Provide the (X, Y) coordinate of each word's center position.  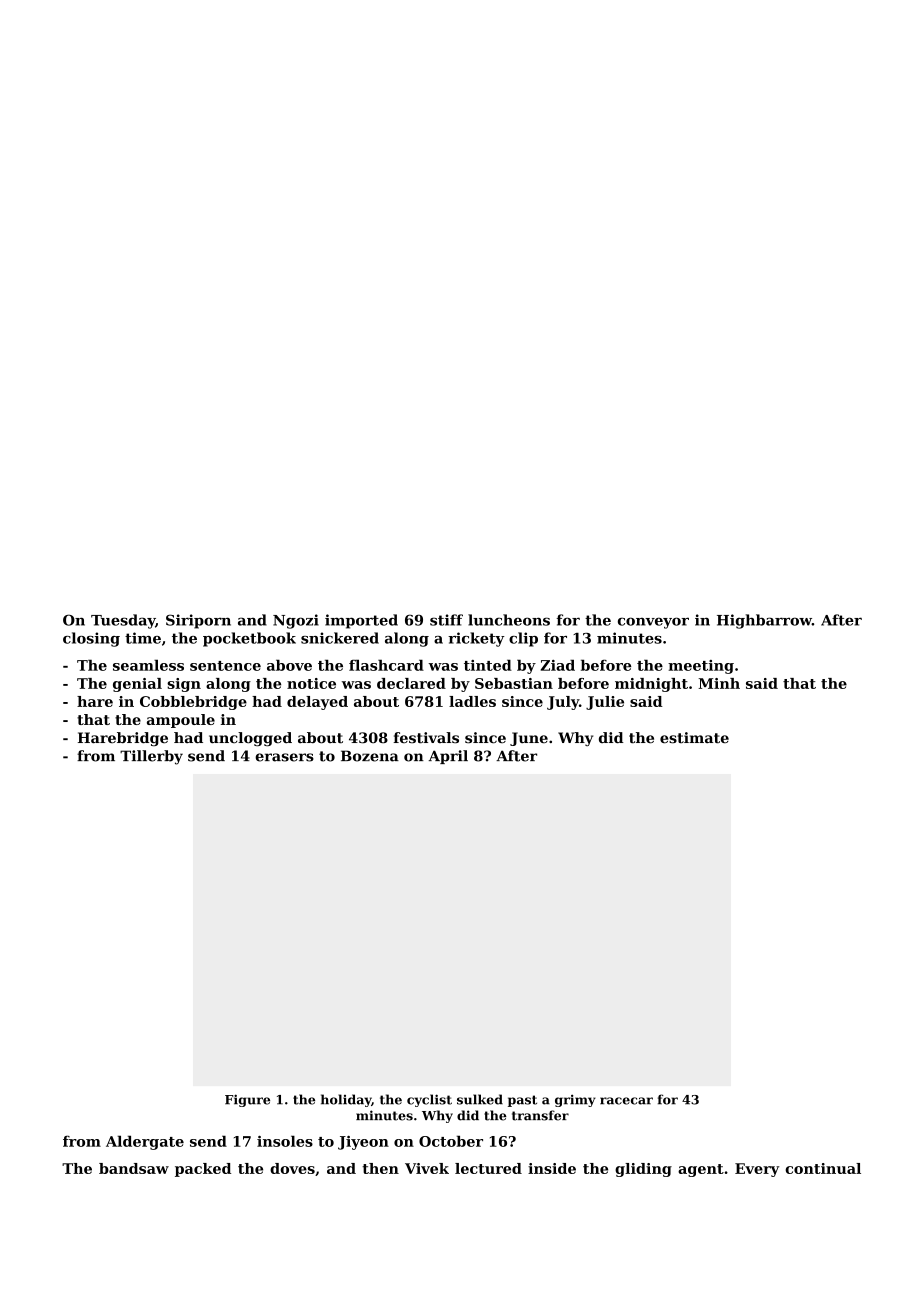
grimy (575, 1100)
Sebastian (514, 683)
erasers (284, 757)
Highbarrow (764, 621)
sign (184, 685)
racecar (626, 1101)
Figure (247, 1100)
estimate (694, 738)
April (448, 757)
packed (203, 1170)
